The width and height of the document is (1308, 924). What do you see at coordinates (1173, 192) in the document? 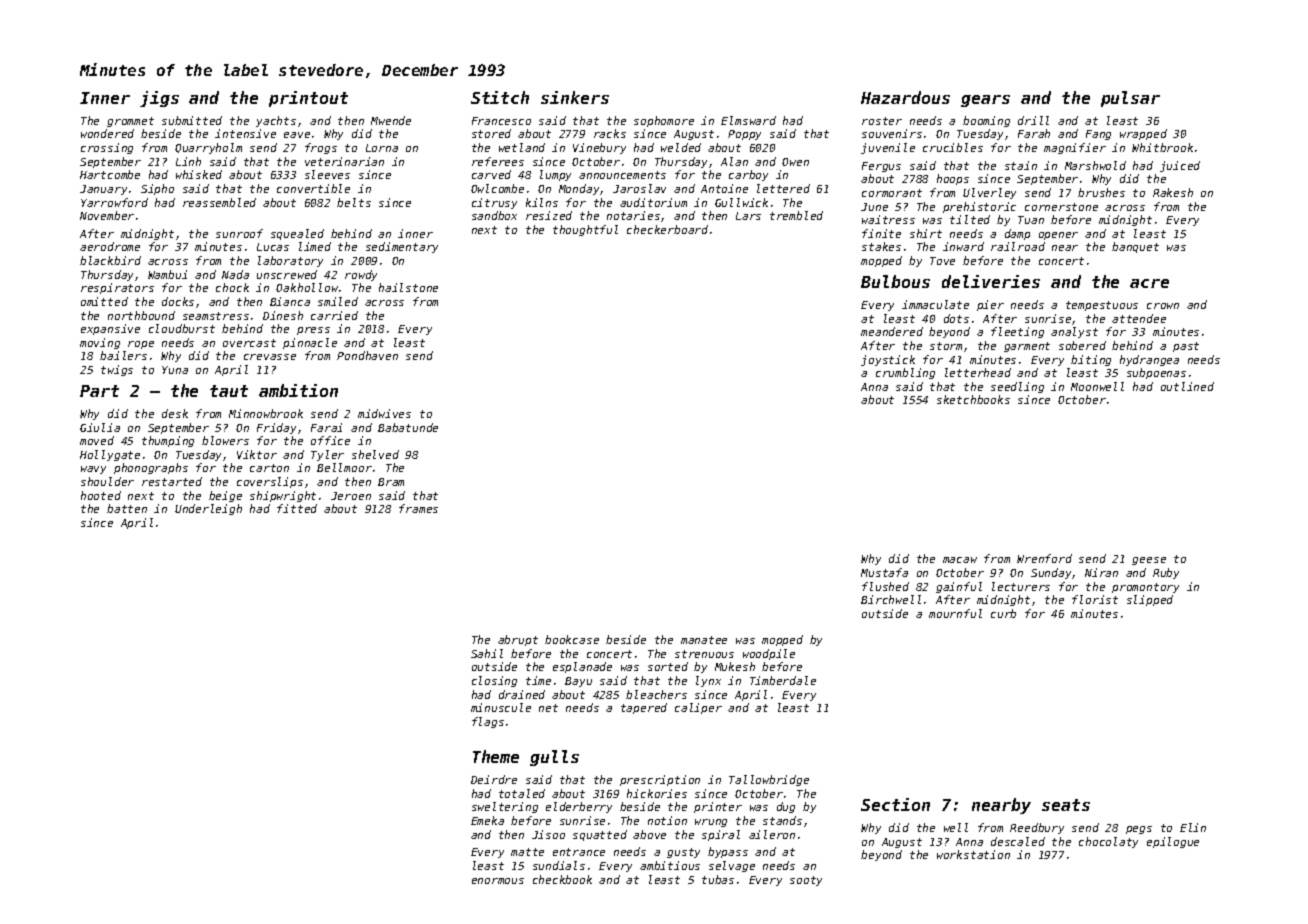
I see `Rakesh` at bounding box center [1173, 192].
